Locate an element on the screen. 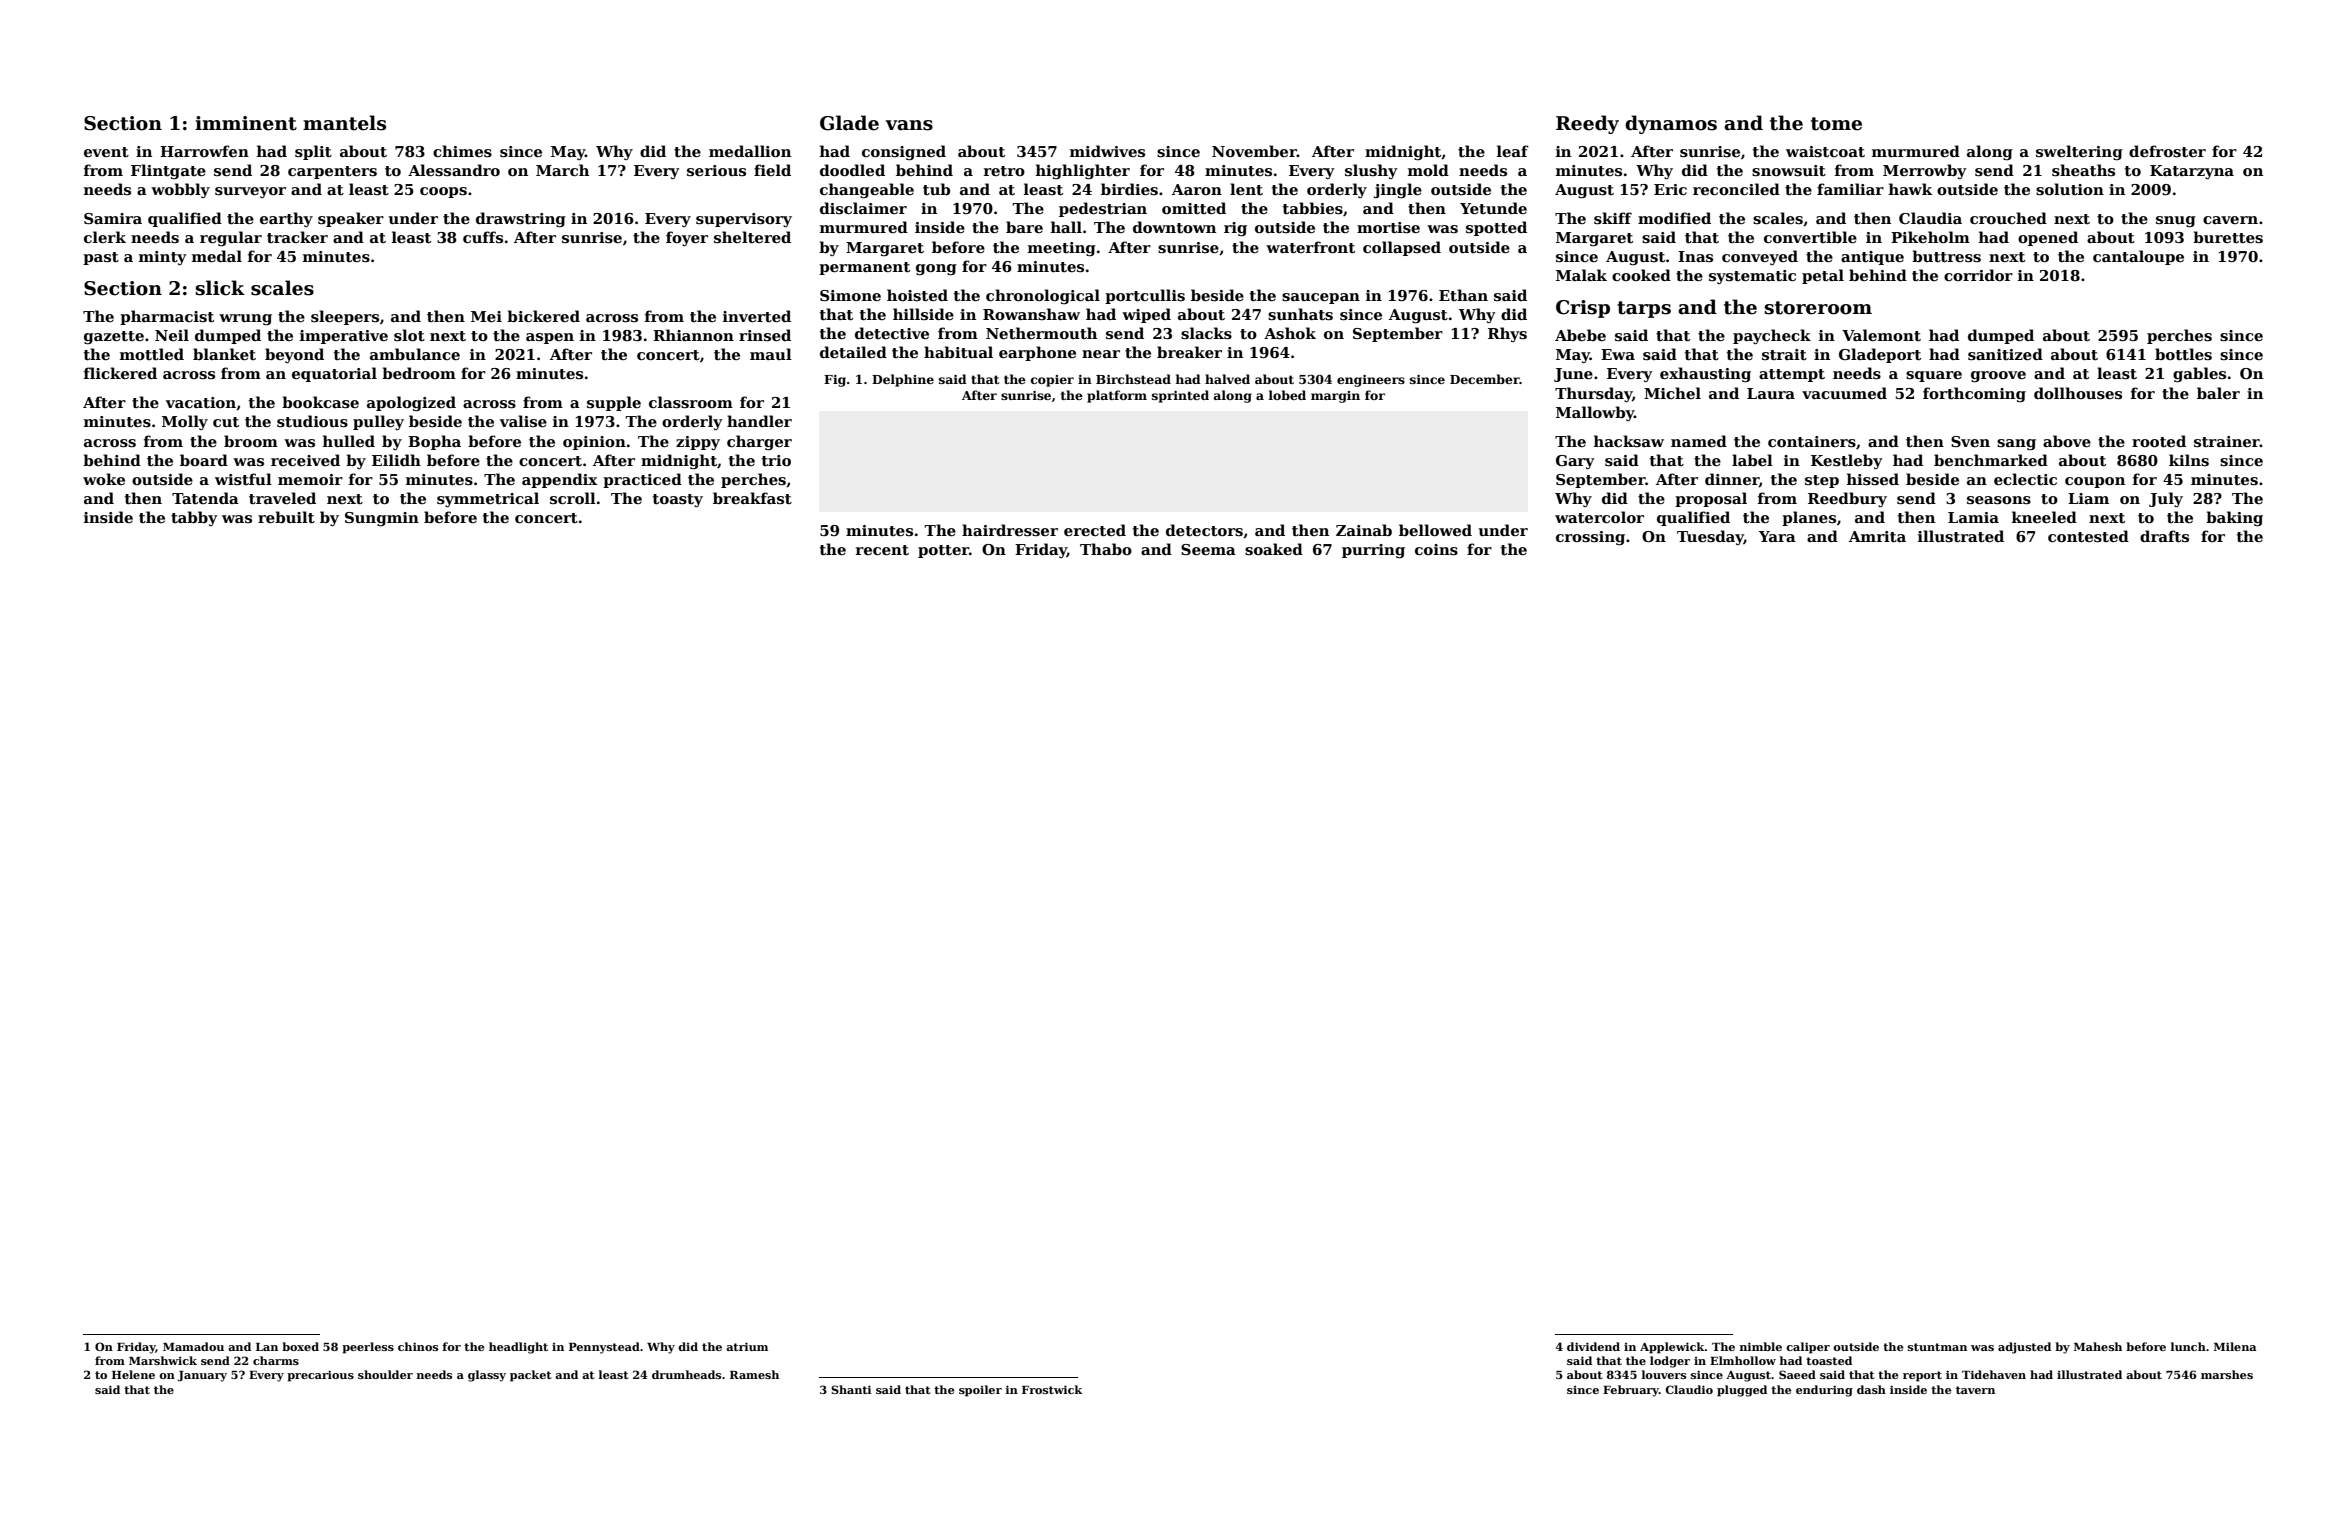 This screenshot has width=2347, height=1519. hall is located at coordinates (1066, 227).
